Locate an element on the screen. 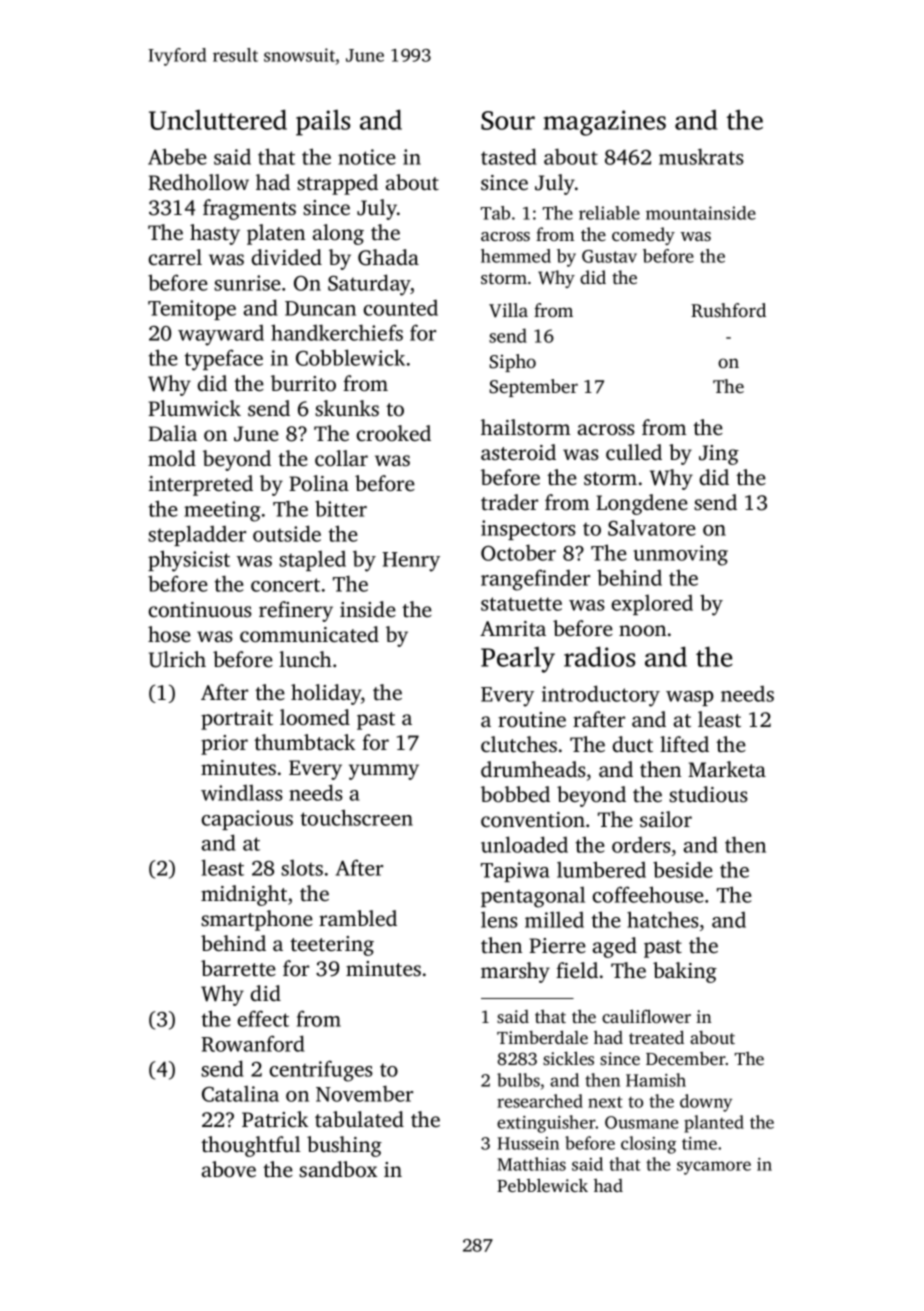 Image resolution: width=924 pixels, height=1311 pixels. prior is located at coordinates (224, 745).
